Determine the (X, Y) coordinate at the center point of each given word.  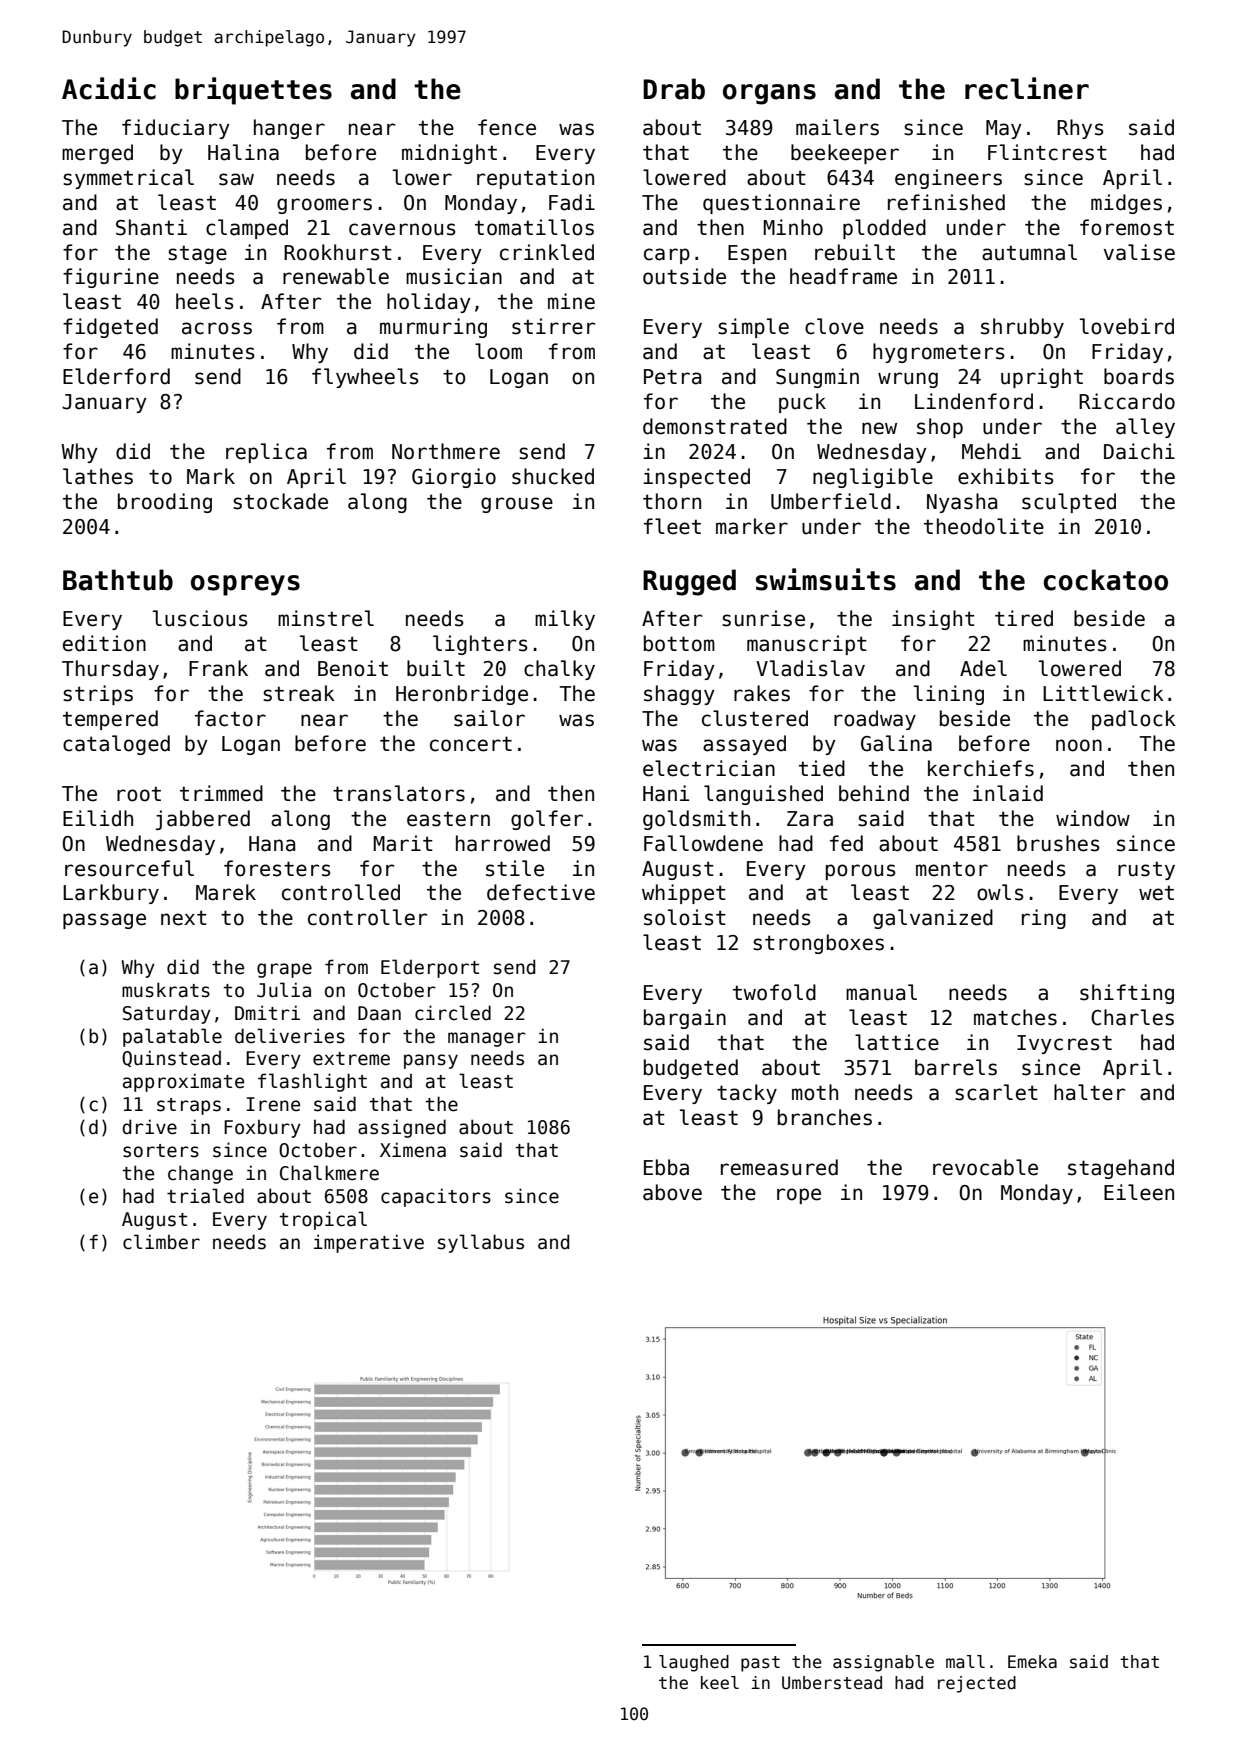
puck (802, 403)
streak (299, 693)
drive (149, 1127)
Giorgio (454, 478)
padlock (1134, 720)
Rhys (1080, 129)
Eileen (1139, 1192)
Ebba (666, 1167)
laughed (694, 1663)
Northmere (446, 451)
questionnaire (781, 204)
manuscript (807, 645)
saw (236, 179)
